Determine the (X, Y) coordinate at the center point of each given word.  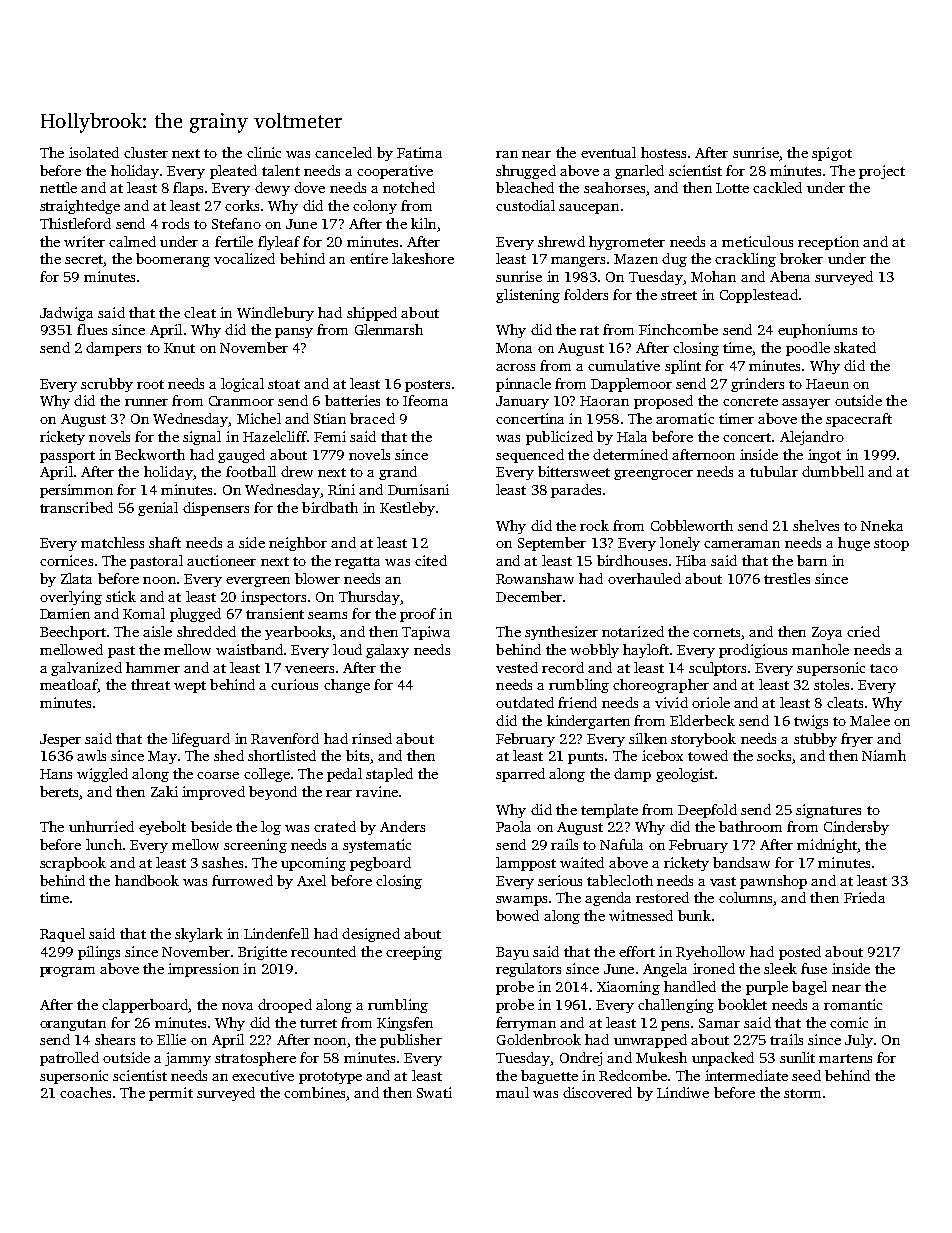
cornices (66, 560)
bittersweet (574, 471)
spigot (832, 154)
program (67, 972)
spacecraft (859, 420)
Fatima (419, 152)
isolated (94, 152)
